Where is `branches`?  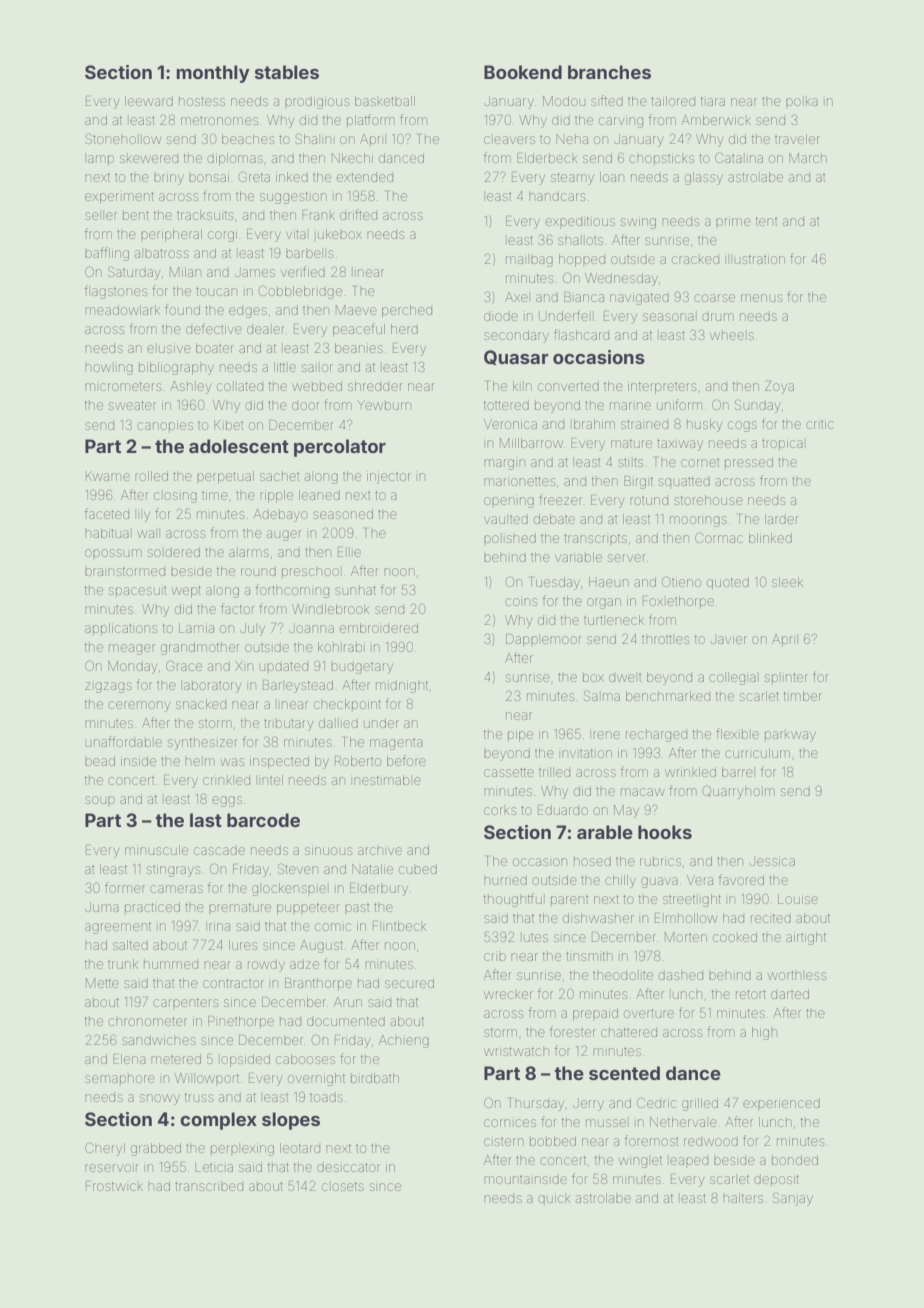
branches is located at coordinates (609, 72).
